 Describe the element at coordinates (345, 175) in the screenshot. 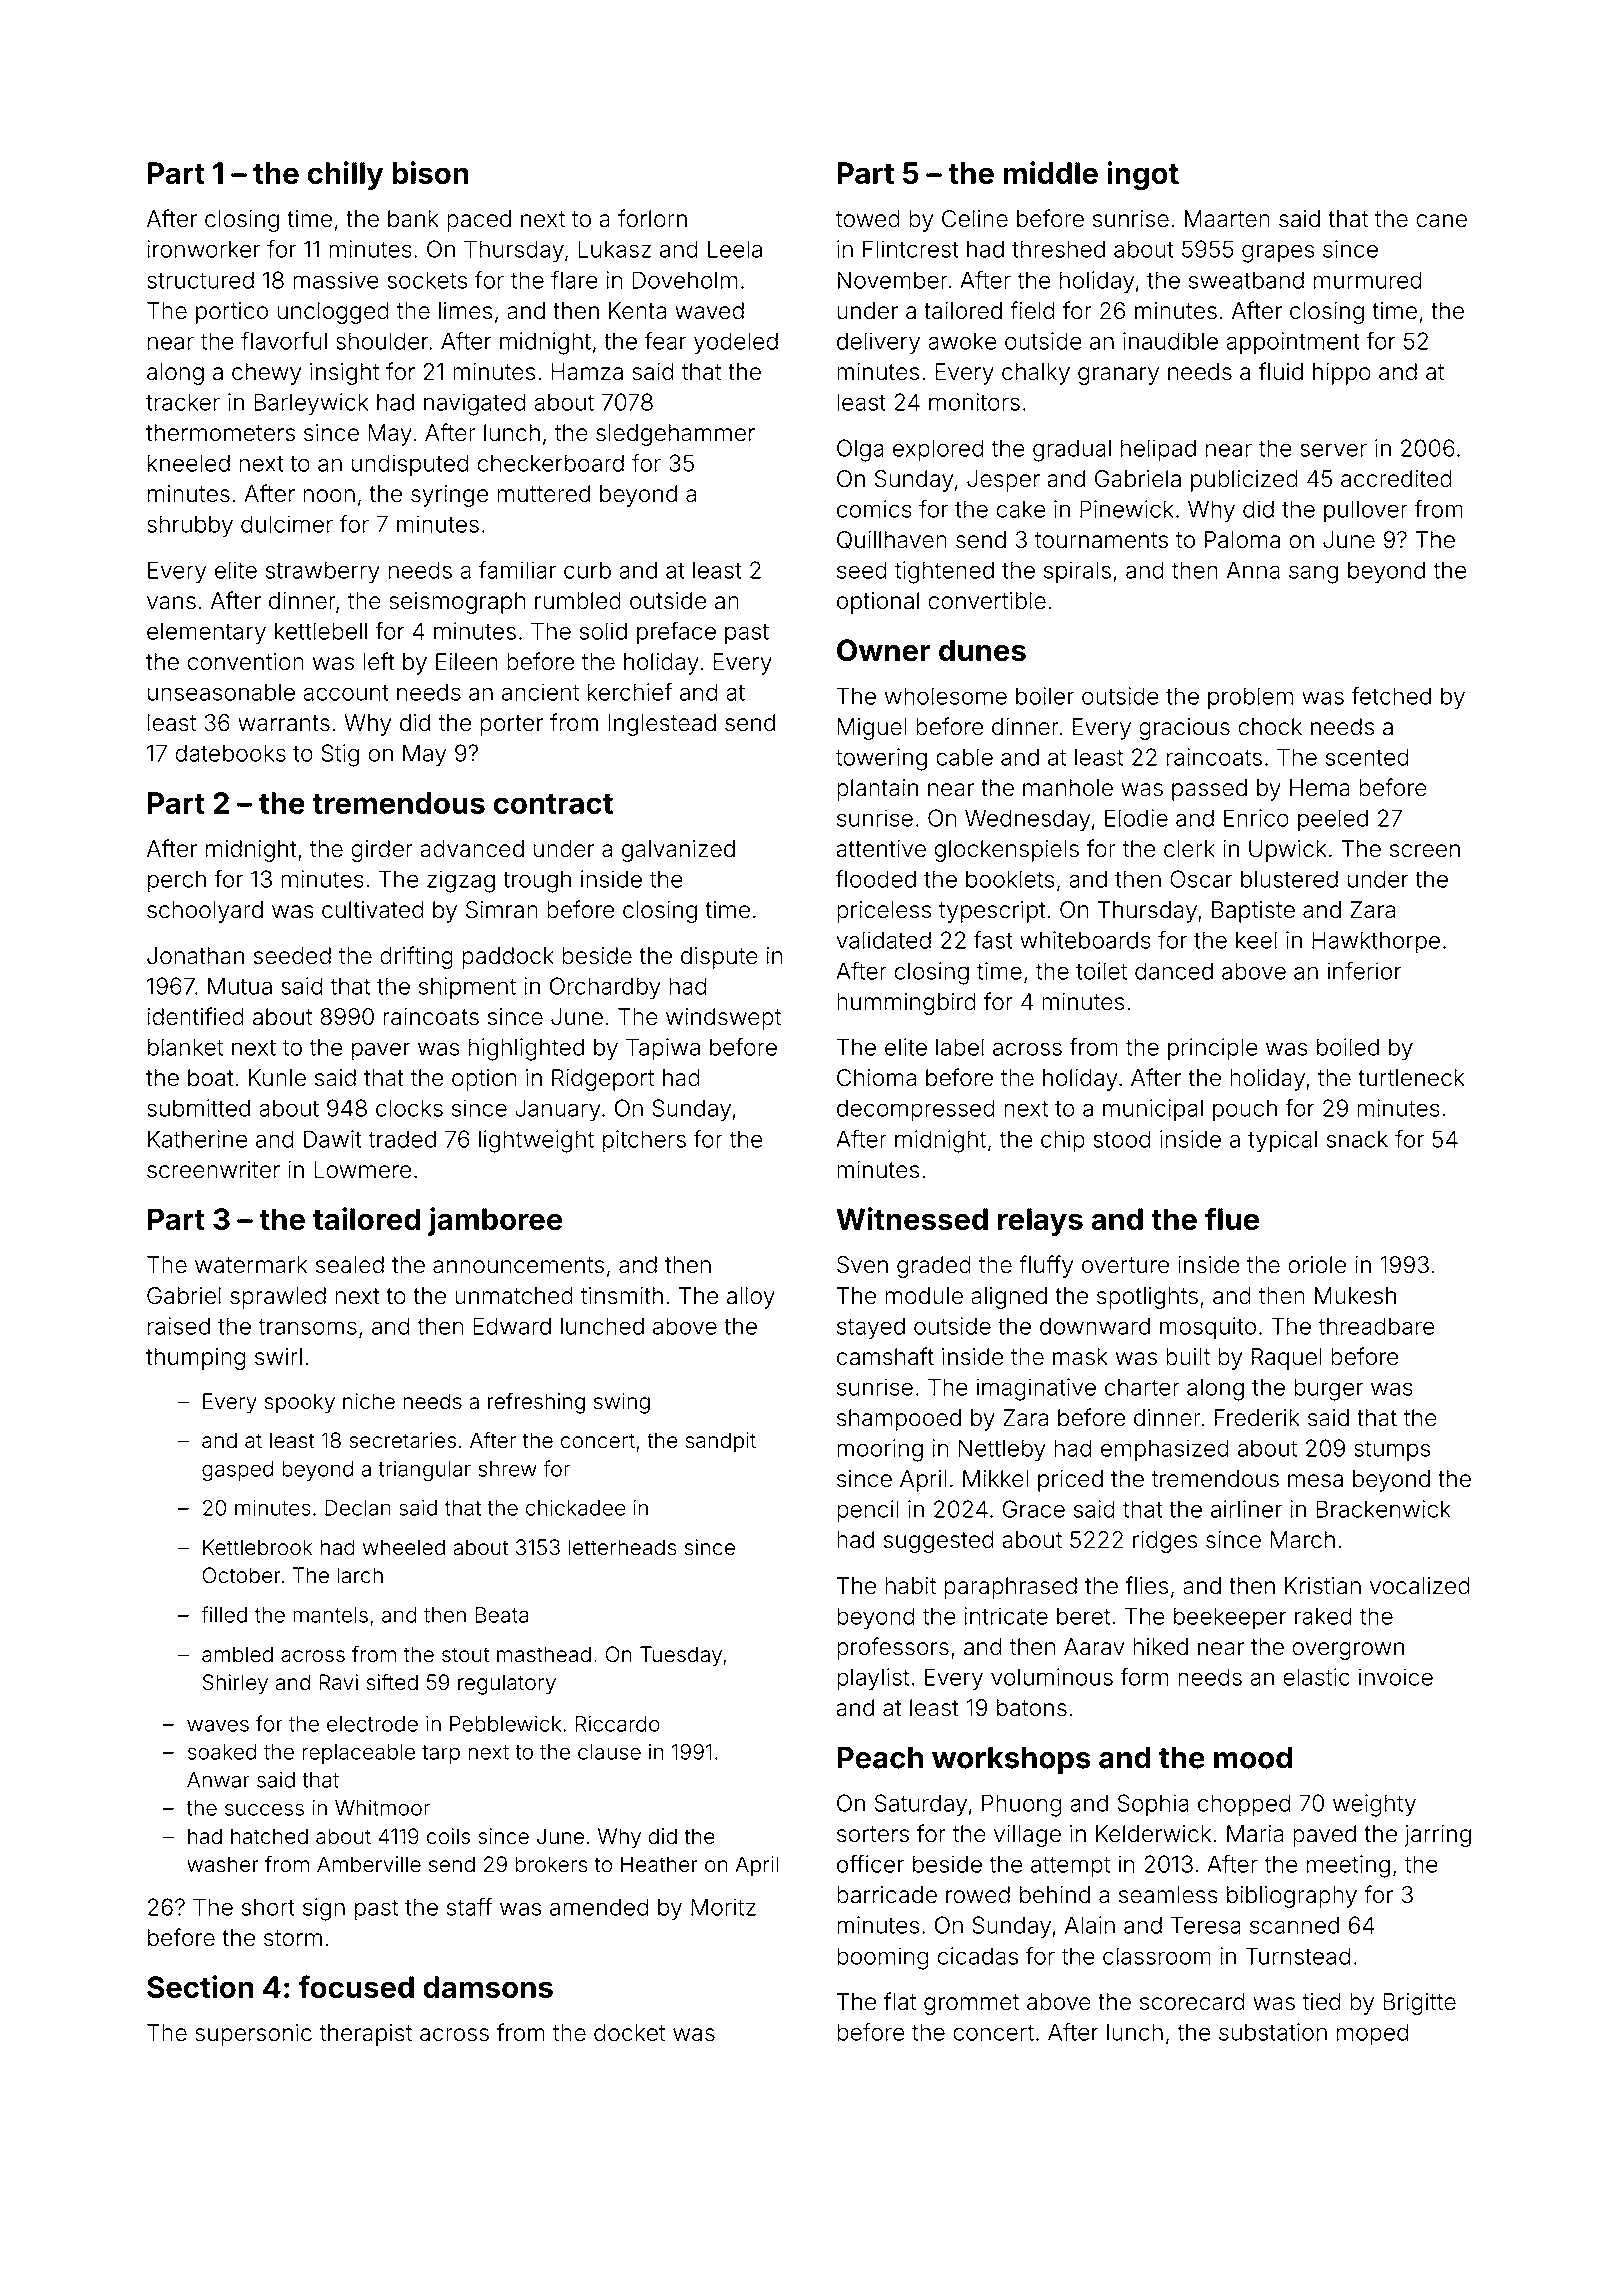

I see `chilly` at that location.
